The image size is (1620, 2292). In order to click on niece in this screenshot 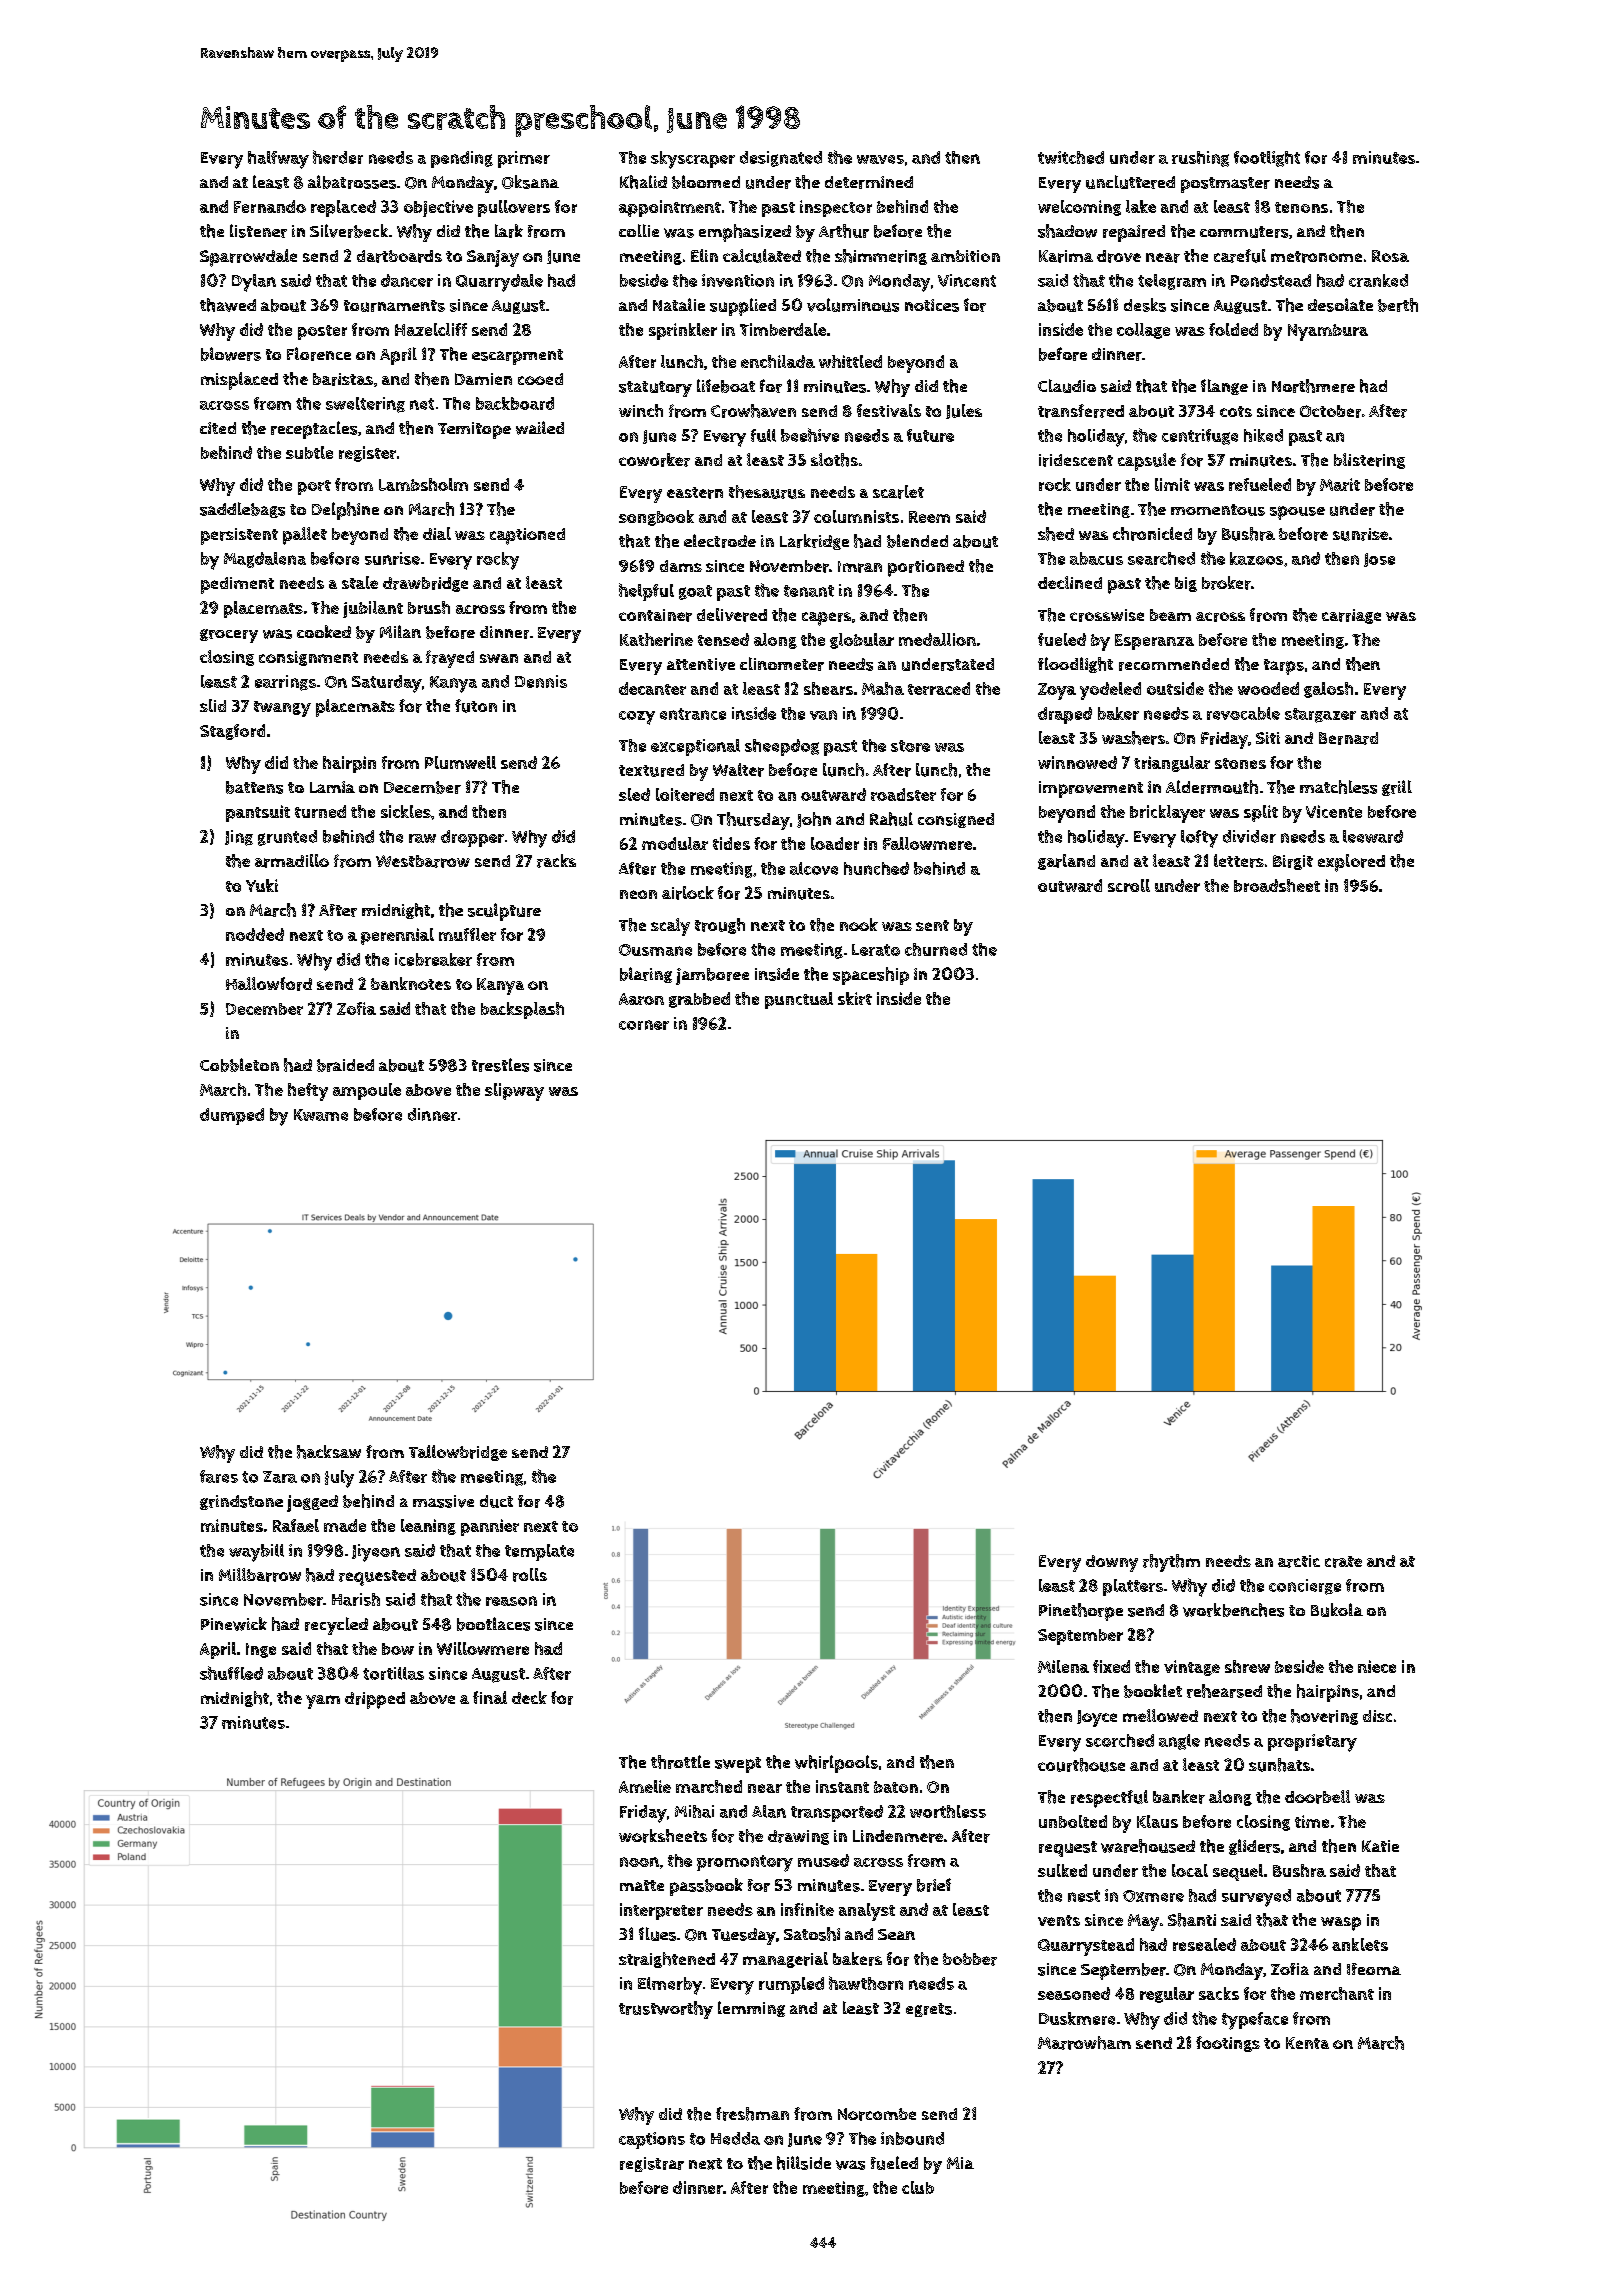, I will do `click(1377, 1666)`.
